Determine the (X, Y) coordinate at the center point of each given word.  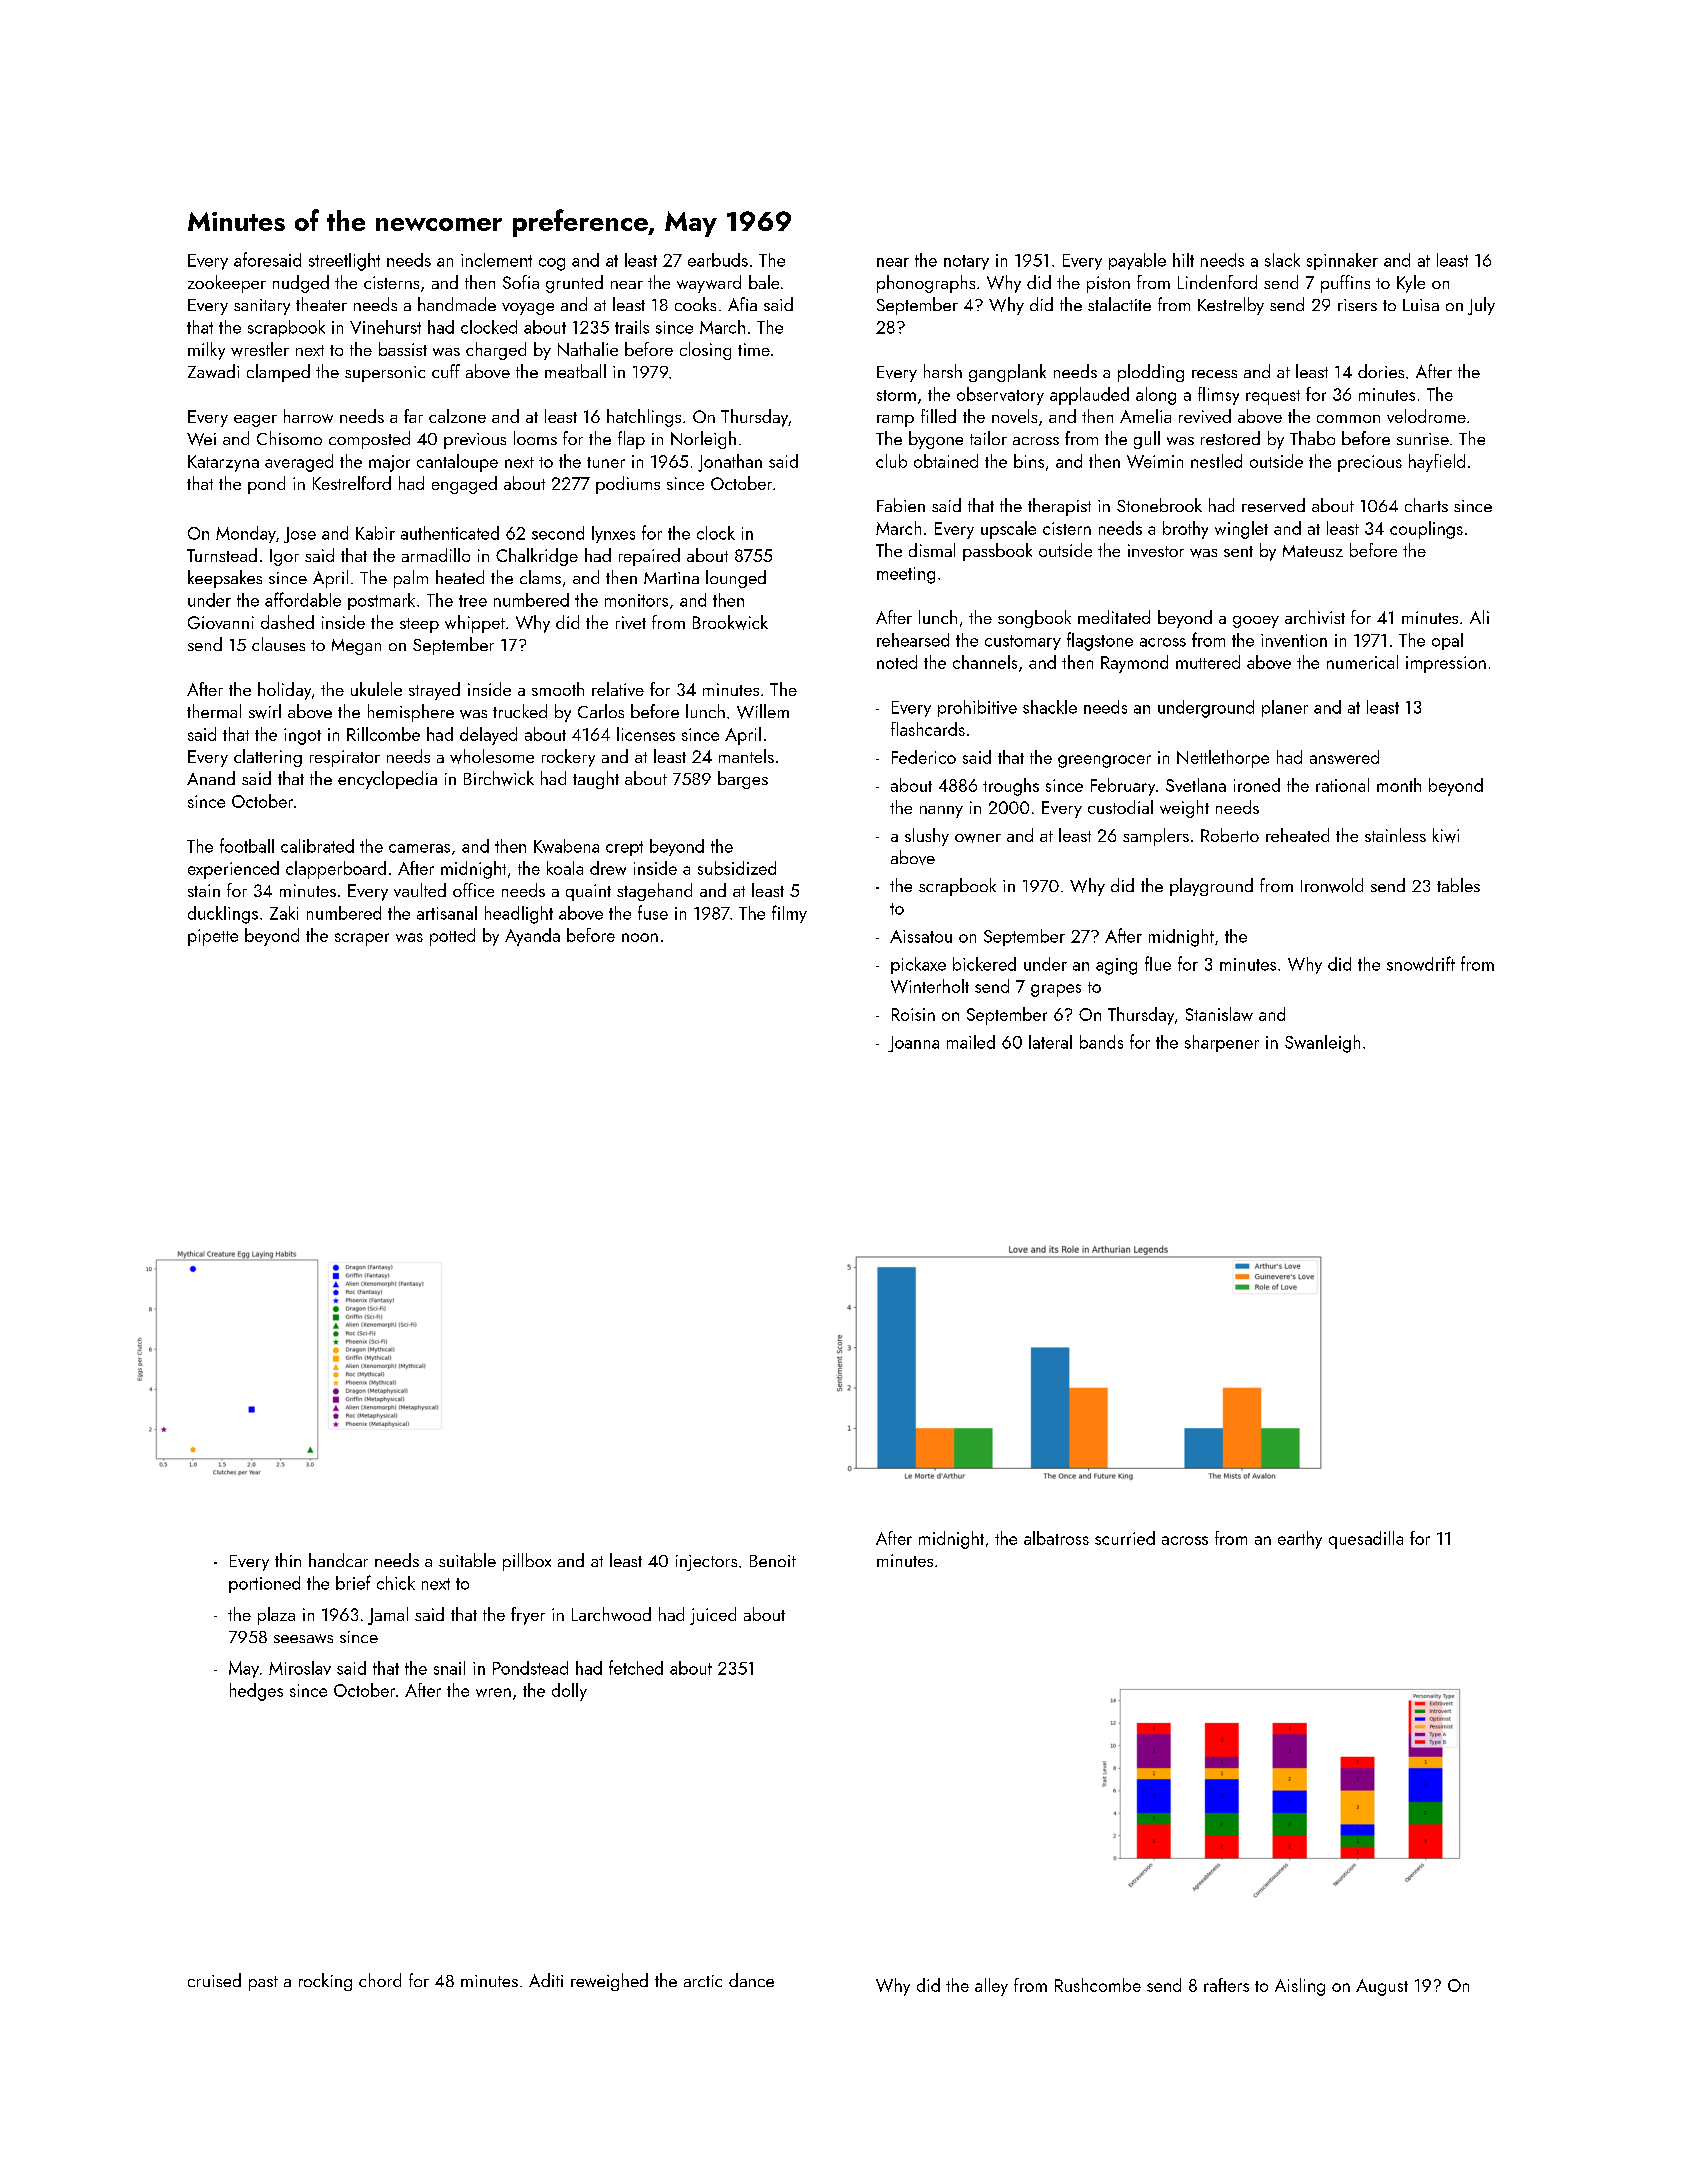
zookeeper (227, 284)
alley (991, 1987)
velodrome (1426, 416)
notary (966, 262)
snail (449, 1668)
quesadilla (1366, 1540)
